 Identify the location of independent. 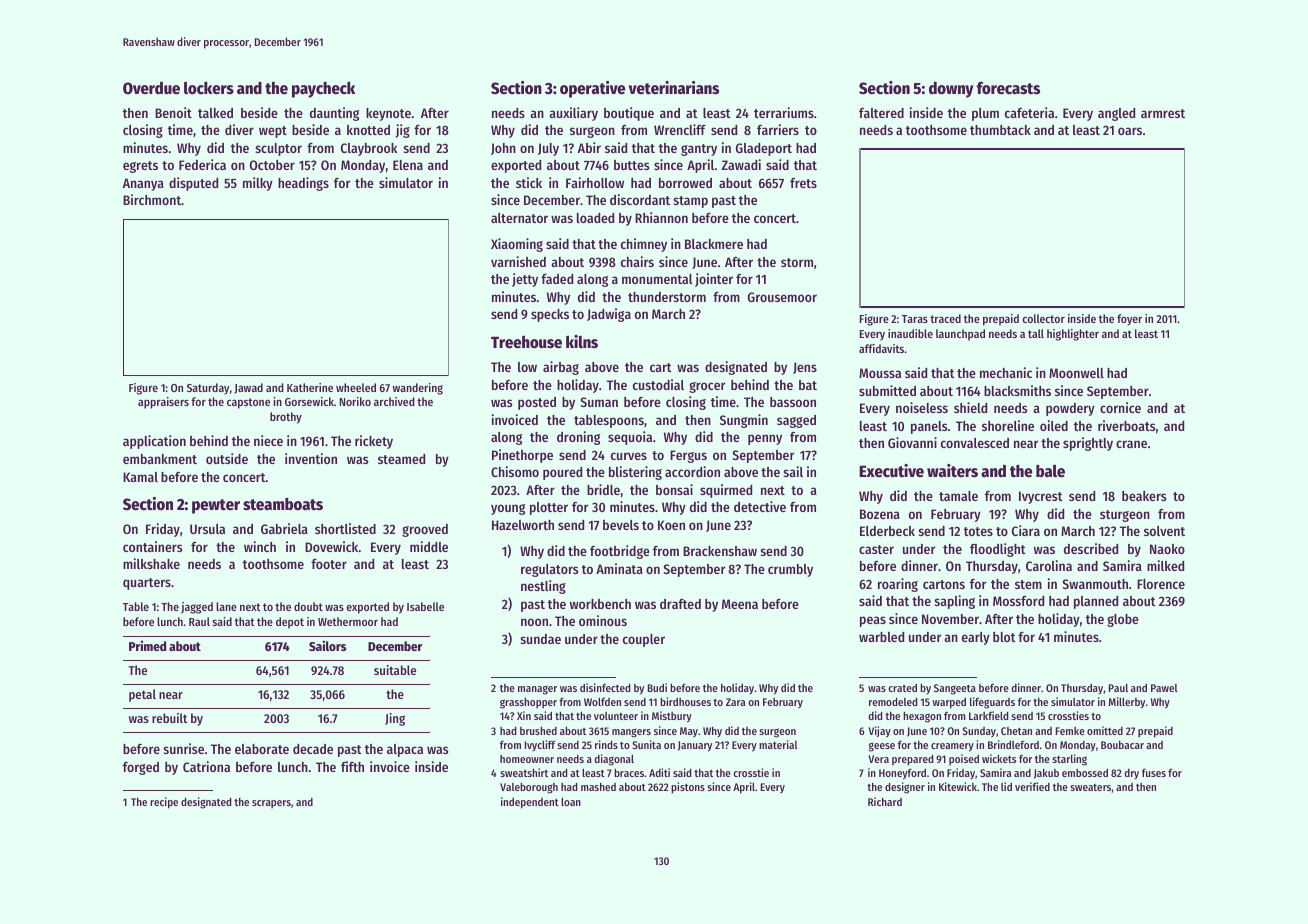
(530, 803).
